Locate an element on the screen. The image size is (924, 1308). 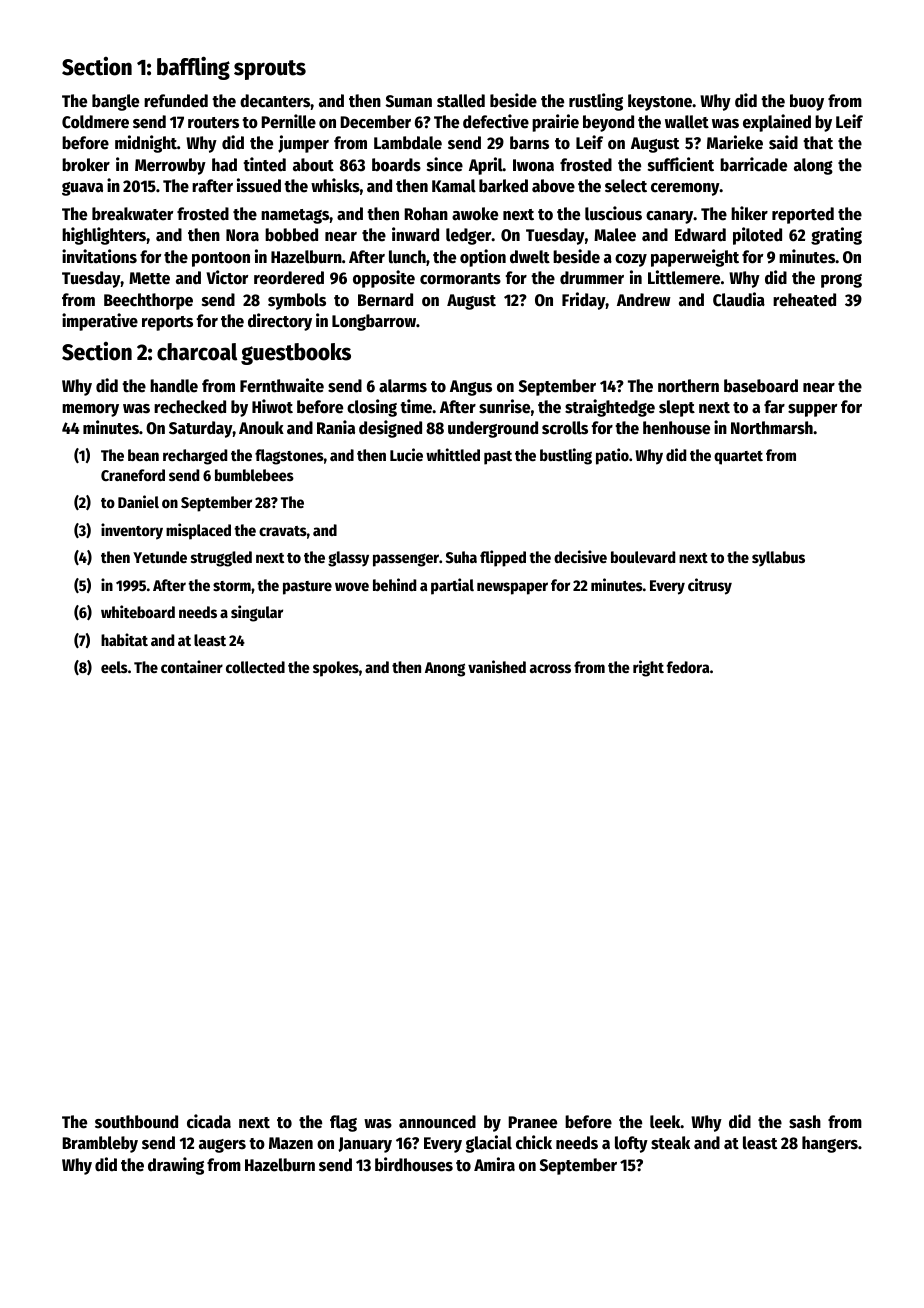
southbound is located at coordinates (136, 1122).
